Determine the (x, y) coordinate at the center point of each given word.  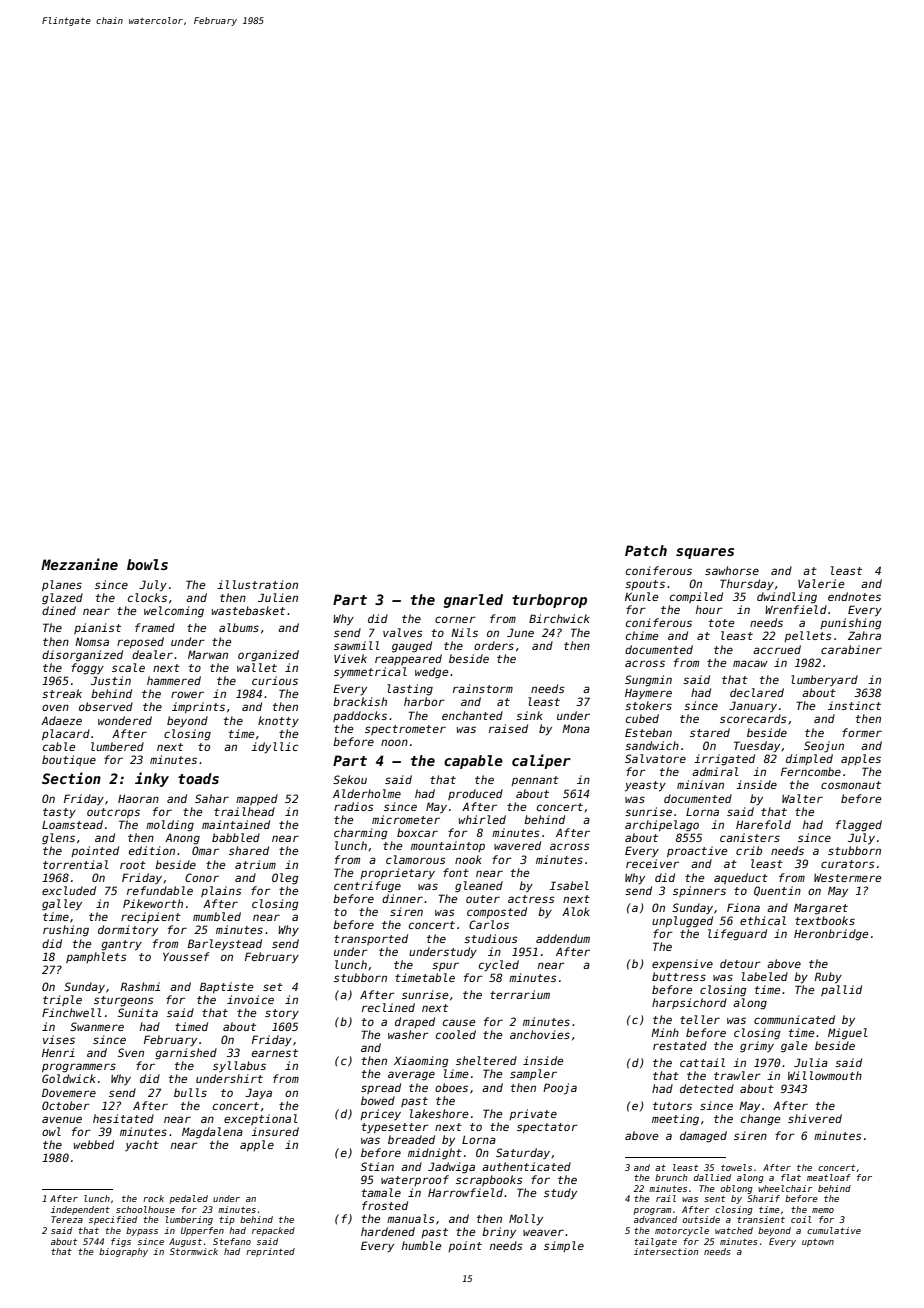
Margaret (821, 909)
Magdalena (212, 1133)
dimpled (809, 759)
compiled (696, 597)
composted (497, 912)
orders (494, 645)
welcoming (174, 612)
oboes (451, 1087)
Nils (464, 632)
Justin (111, 680)
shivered (815, 1118)
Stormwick (194, 1251)
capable (473, 762)
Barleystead (225, 945)
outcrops (113, 813)
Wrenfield (796, 609)
